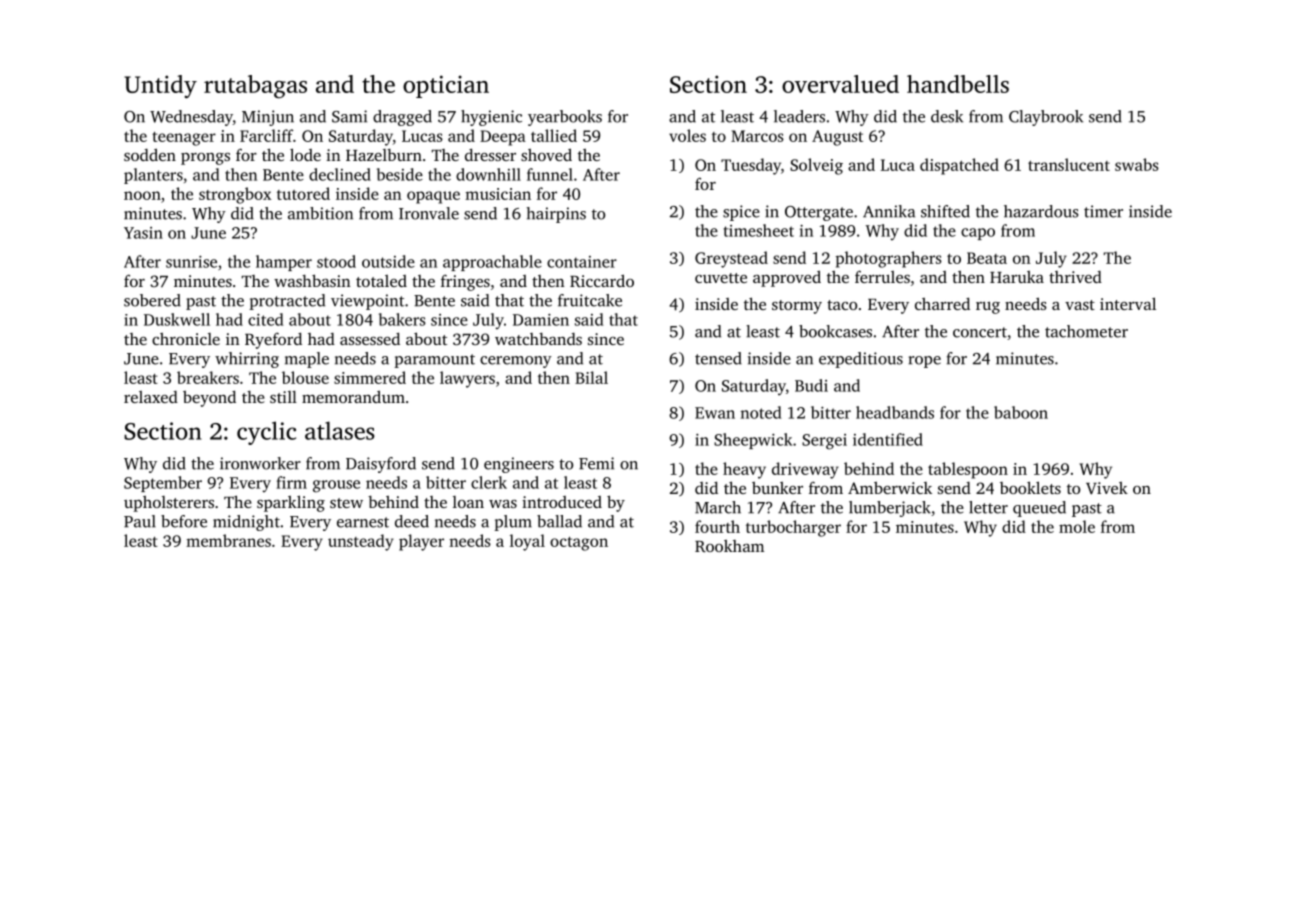 Image resolution: width=1308 pixels, height=924 pixels. I want to click on rope, so click(925, 362).
